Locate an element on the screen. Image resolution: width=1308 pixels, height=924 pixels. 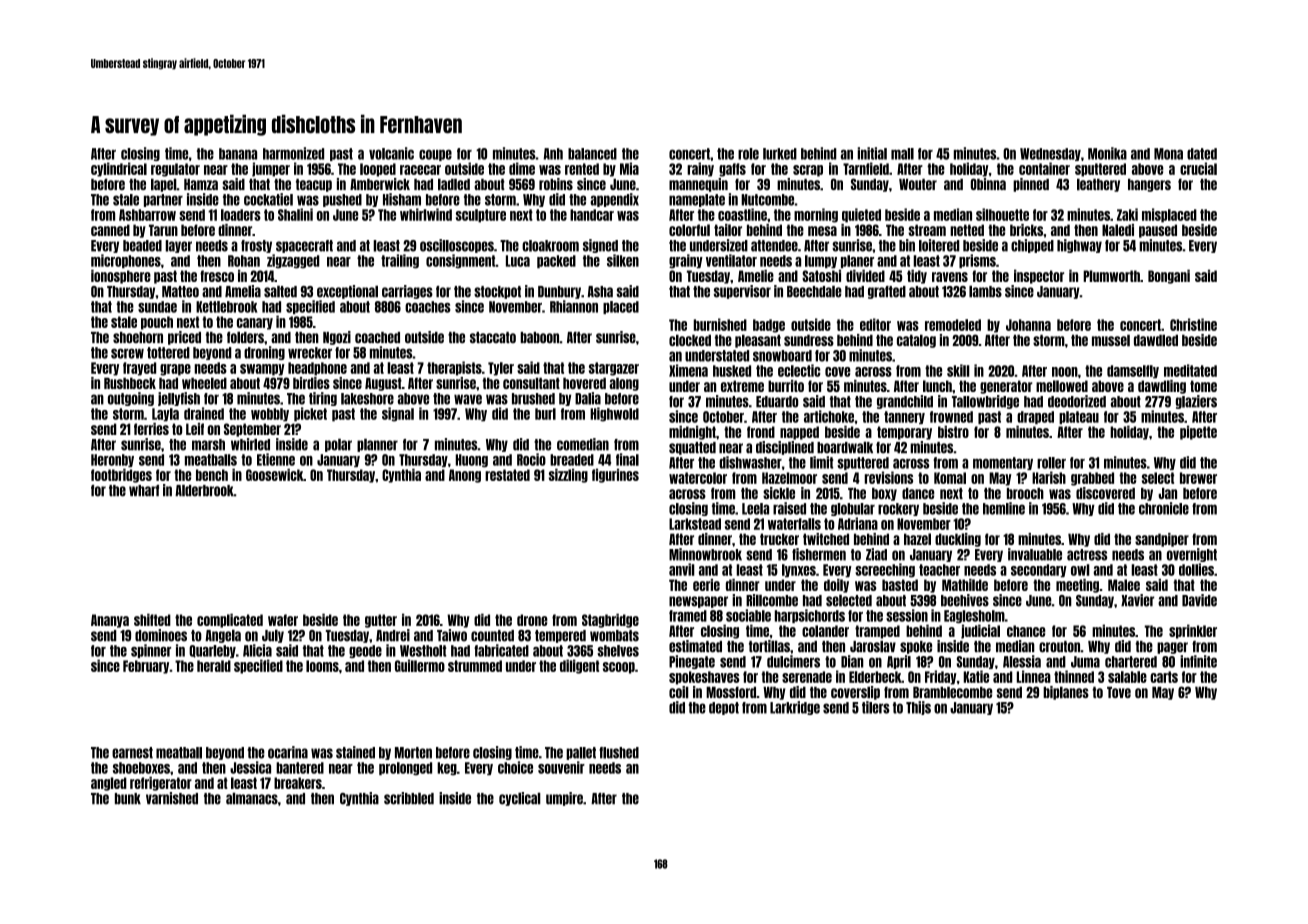
complicated is located at coordinates (230, 620).
